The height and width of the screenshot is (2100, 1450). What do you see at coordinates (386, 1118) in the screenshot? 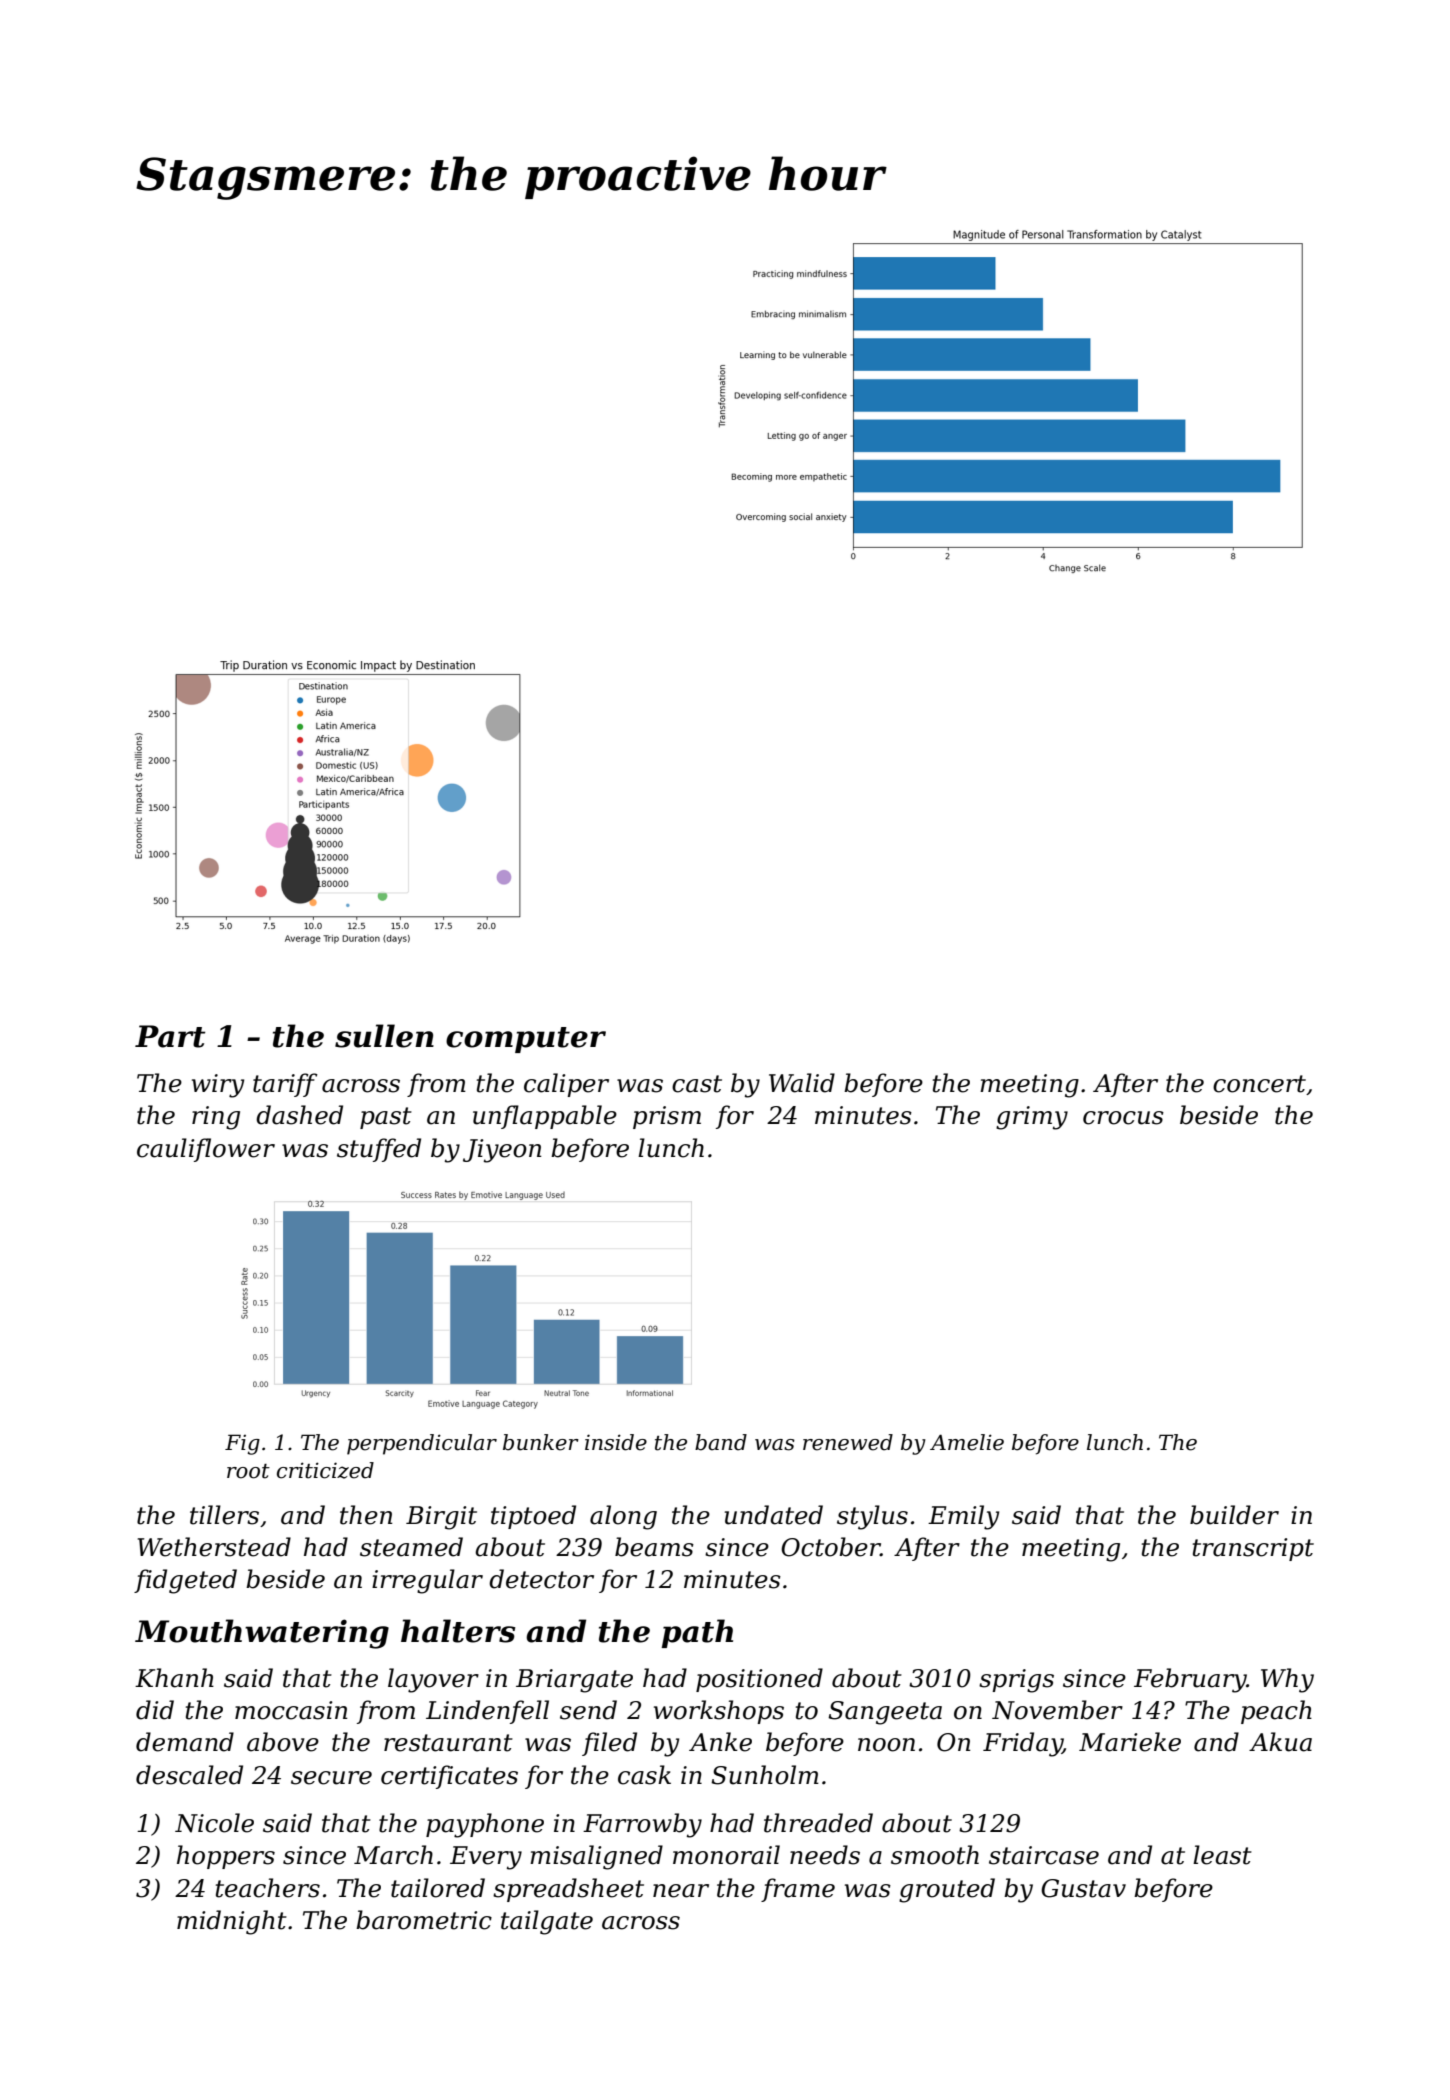
I see `past` at bounding box center [386, 1118].
